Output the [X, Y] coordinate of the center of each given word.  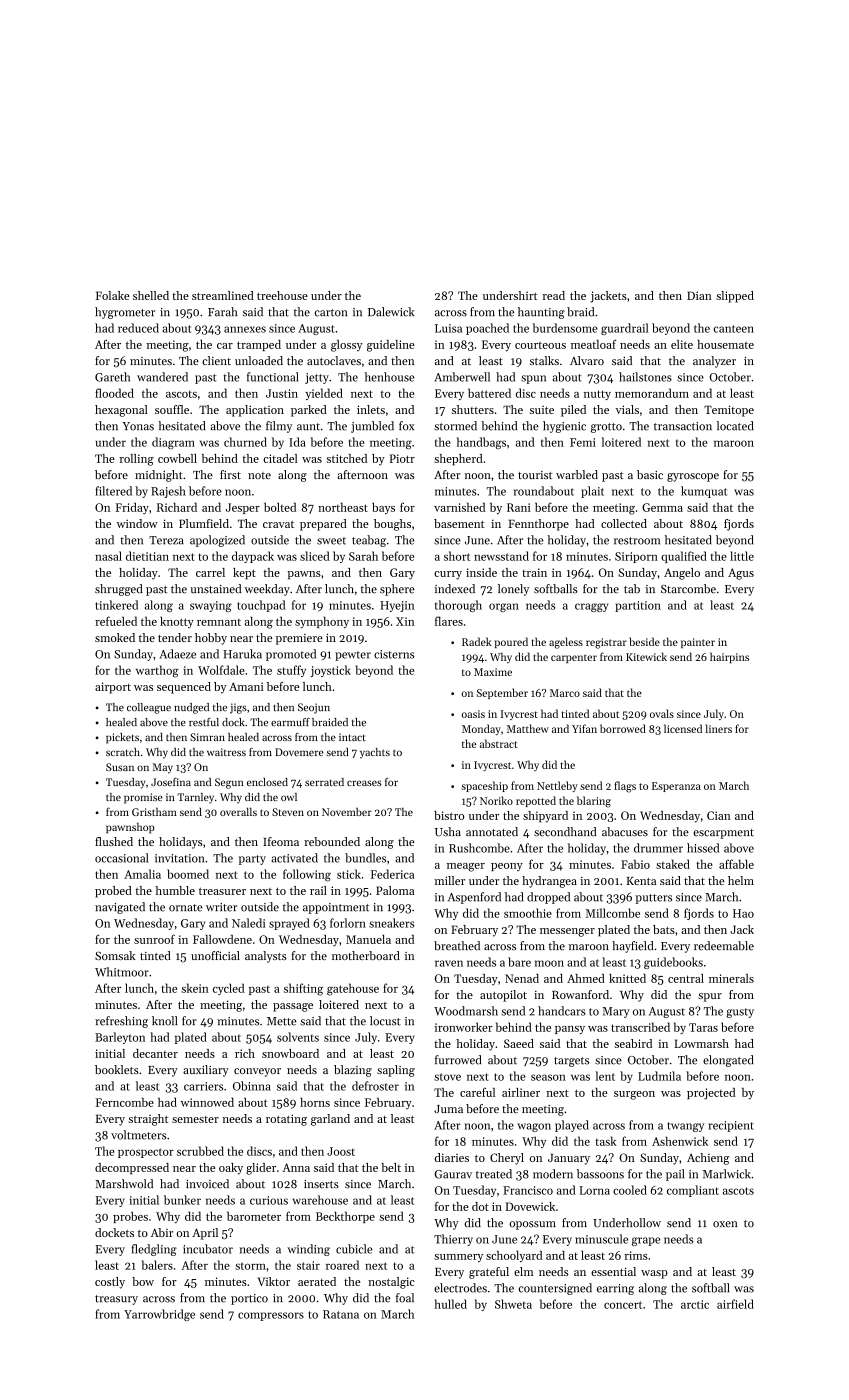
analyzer [714, 362]
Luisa [448, 328]
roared [342, 1265]
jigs [238, 708]
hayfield [633, 947]
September [502, 693]
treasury [116, 1300]
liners [719, 728]
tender [175, 637]
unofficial [215, 955]
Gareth [112, 377]
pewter [353, 656]
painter [698, 643]
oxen [725, 1224]
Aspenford [474, 898]
